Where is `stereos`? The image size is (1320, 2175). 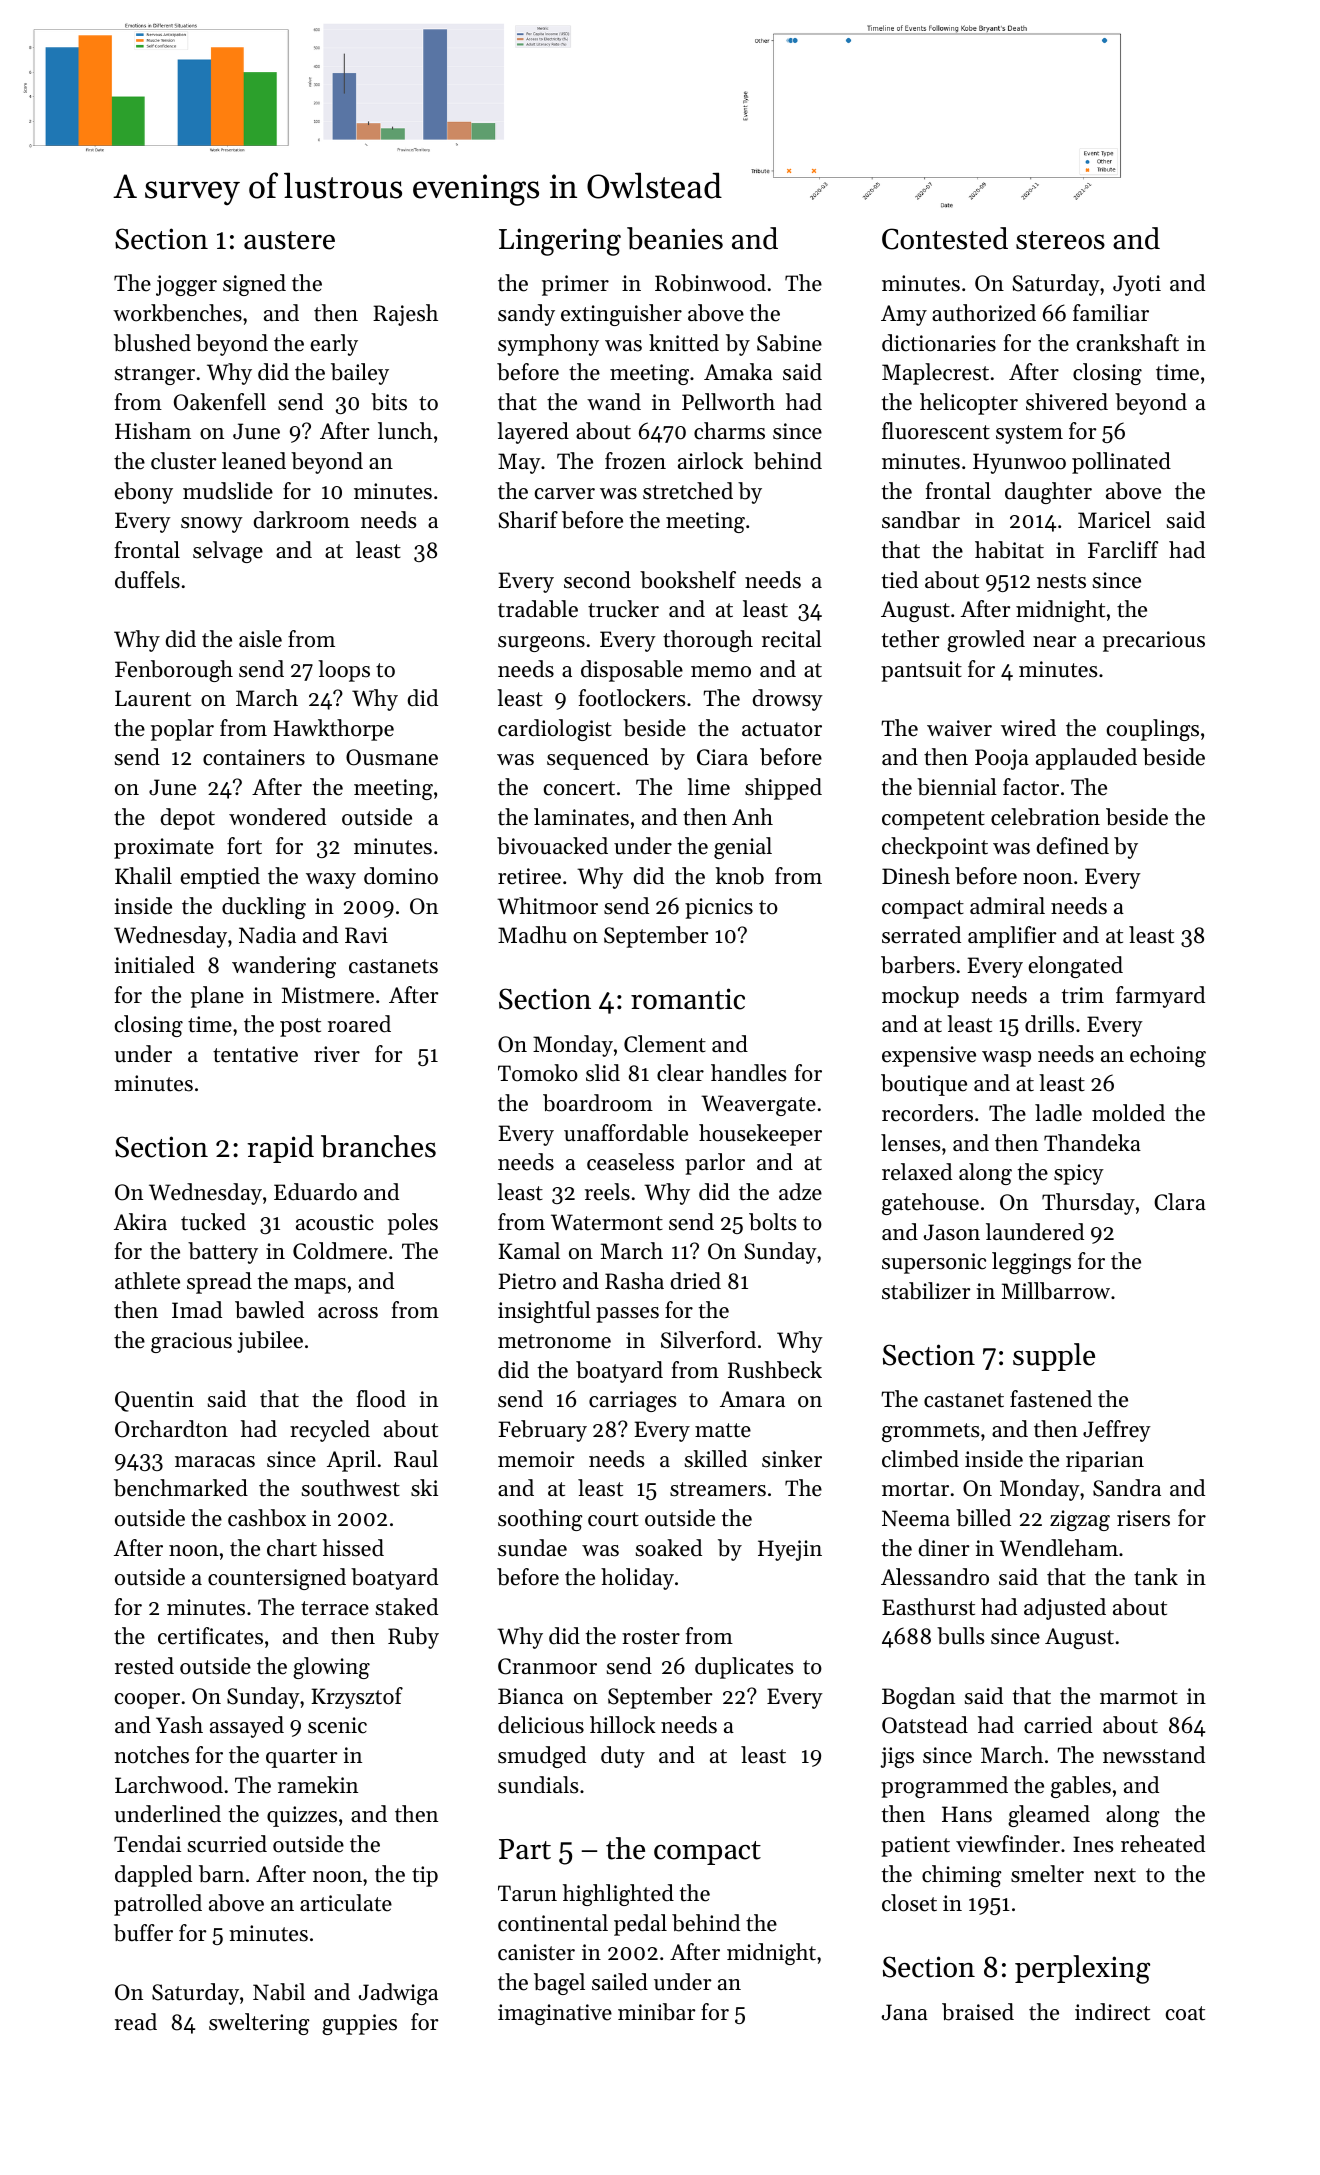
stereos is located at coordinates (1060, 240).
